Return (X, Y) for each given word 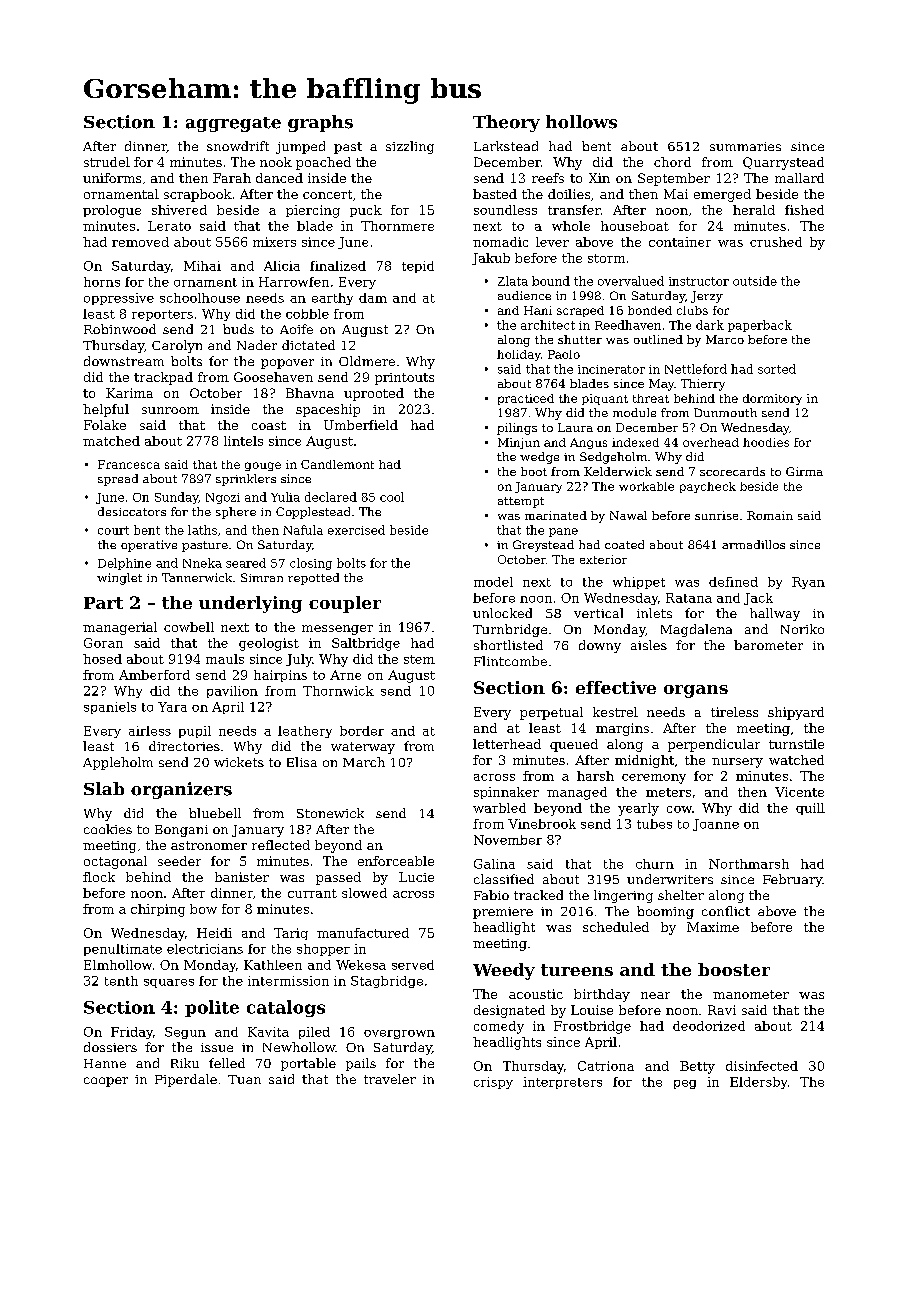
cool (392, 497)
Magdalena (696, 630)
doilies (569, 194)
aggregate (233, 124)
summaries (745, 146)
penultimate (123, 950)
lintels (243, 441)
